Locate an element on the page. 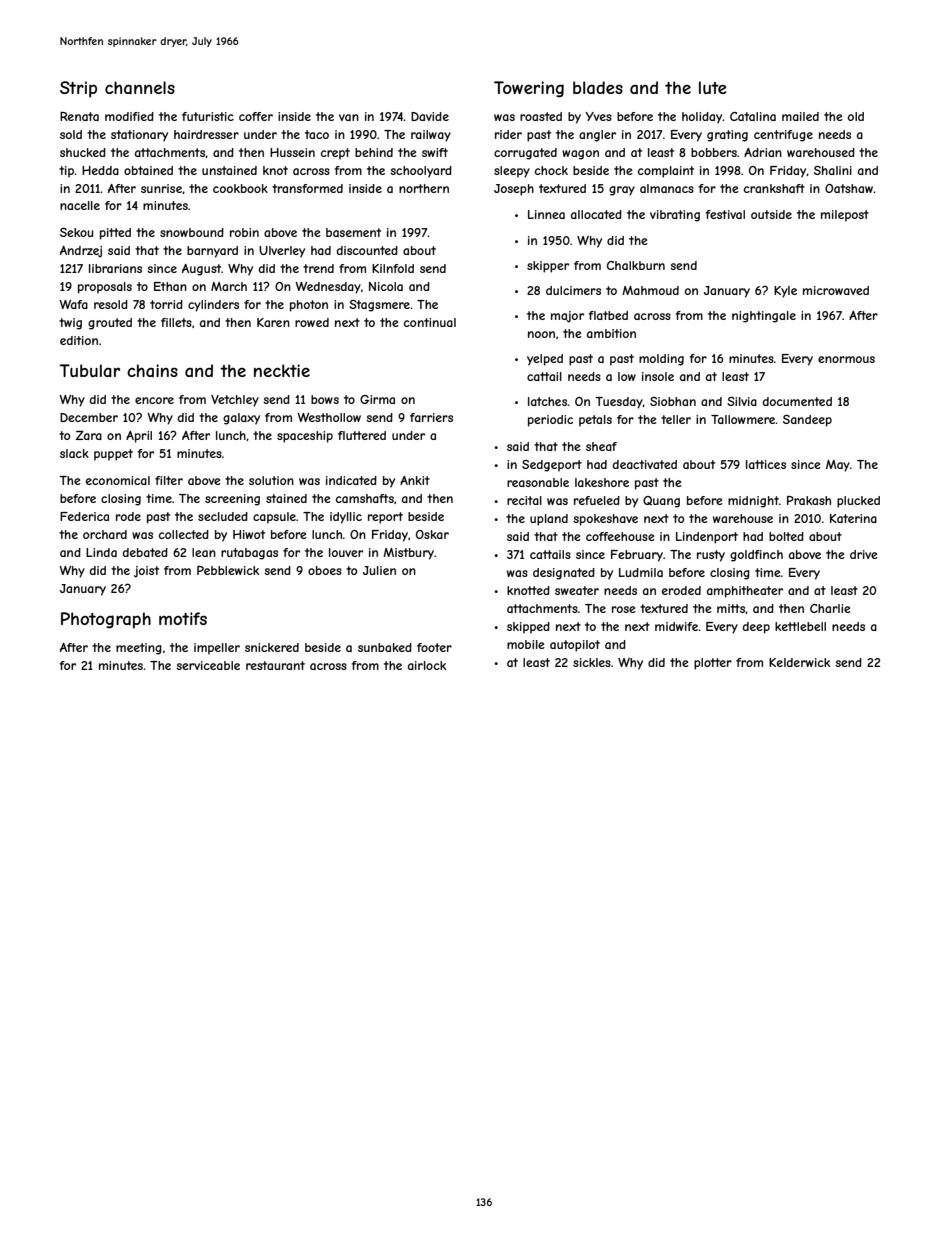 The width and height of the document is (952, 1233). robin is located at coordinates (244, 232).
